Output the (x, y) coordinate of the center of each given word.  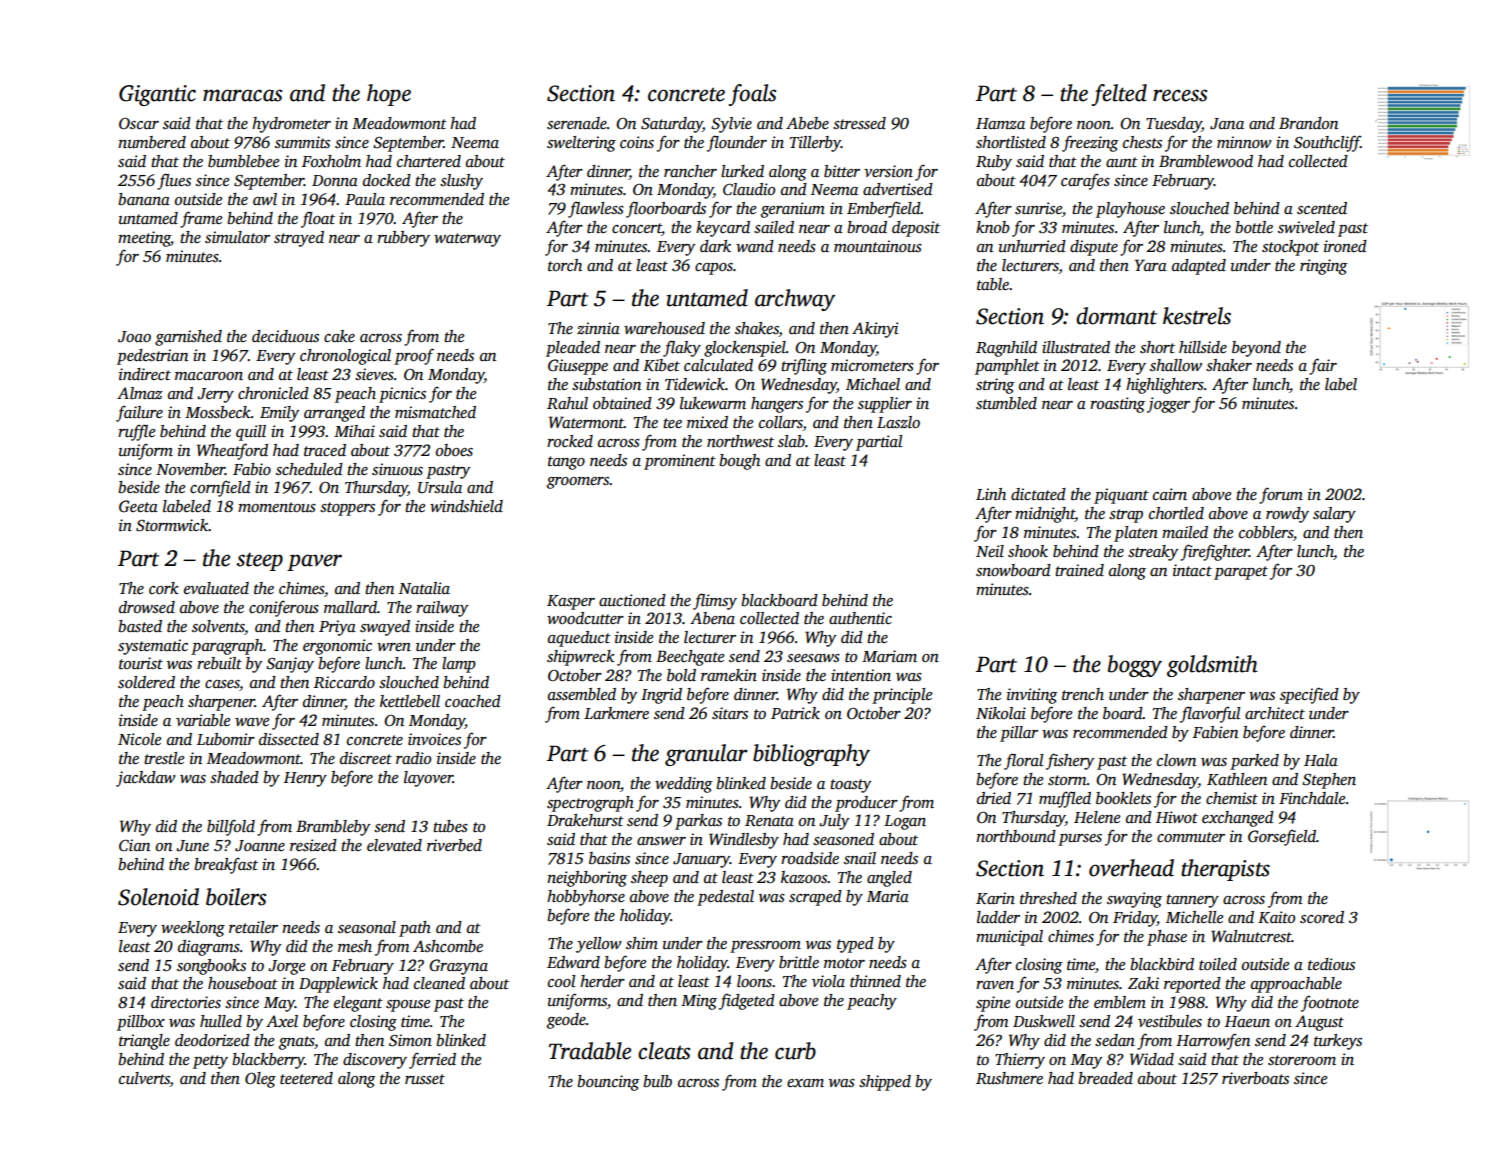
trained (1079, 570)
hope (389, 95)
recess (1180, 95)
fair (1323, 366)
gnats (296, 1043)
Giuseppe (578, 367)
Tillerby (815, 144)
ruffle (136, 432)
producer (866, 804)
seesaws (813, 658)
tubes (450, 826)
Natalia (424, 588)
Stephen (1329, 781)
